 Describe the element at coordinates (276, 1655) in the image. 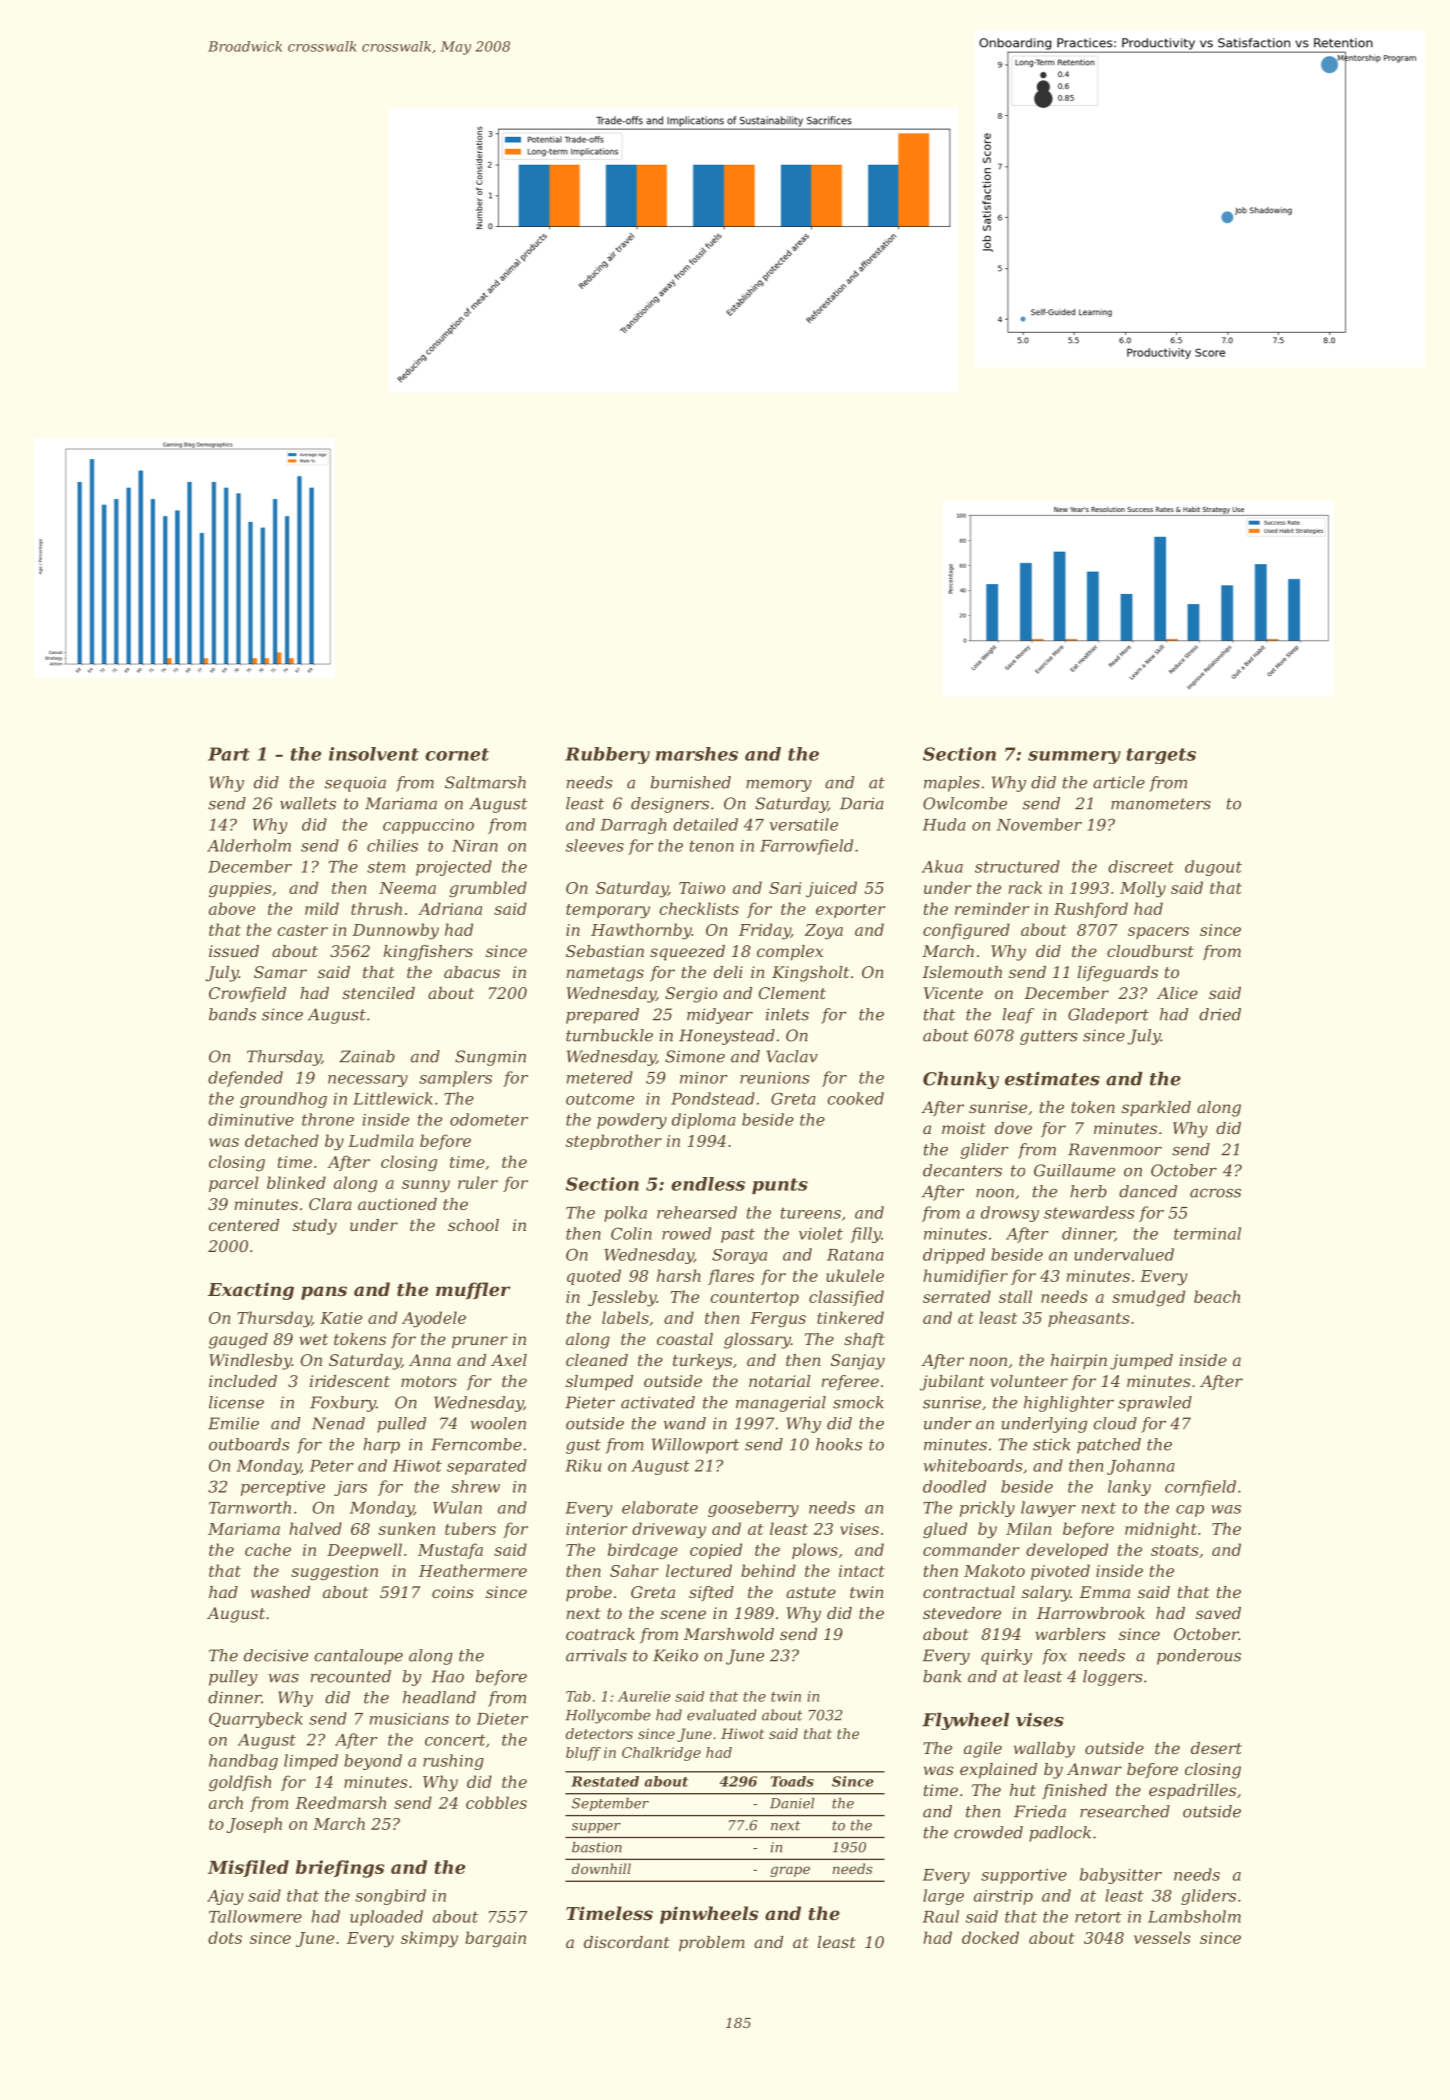

I see `decisive` at that location.
